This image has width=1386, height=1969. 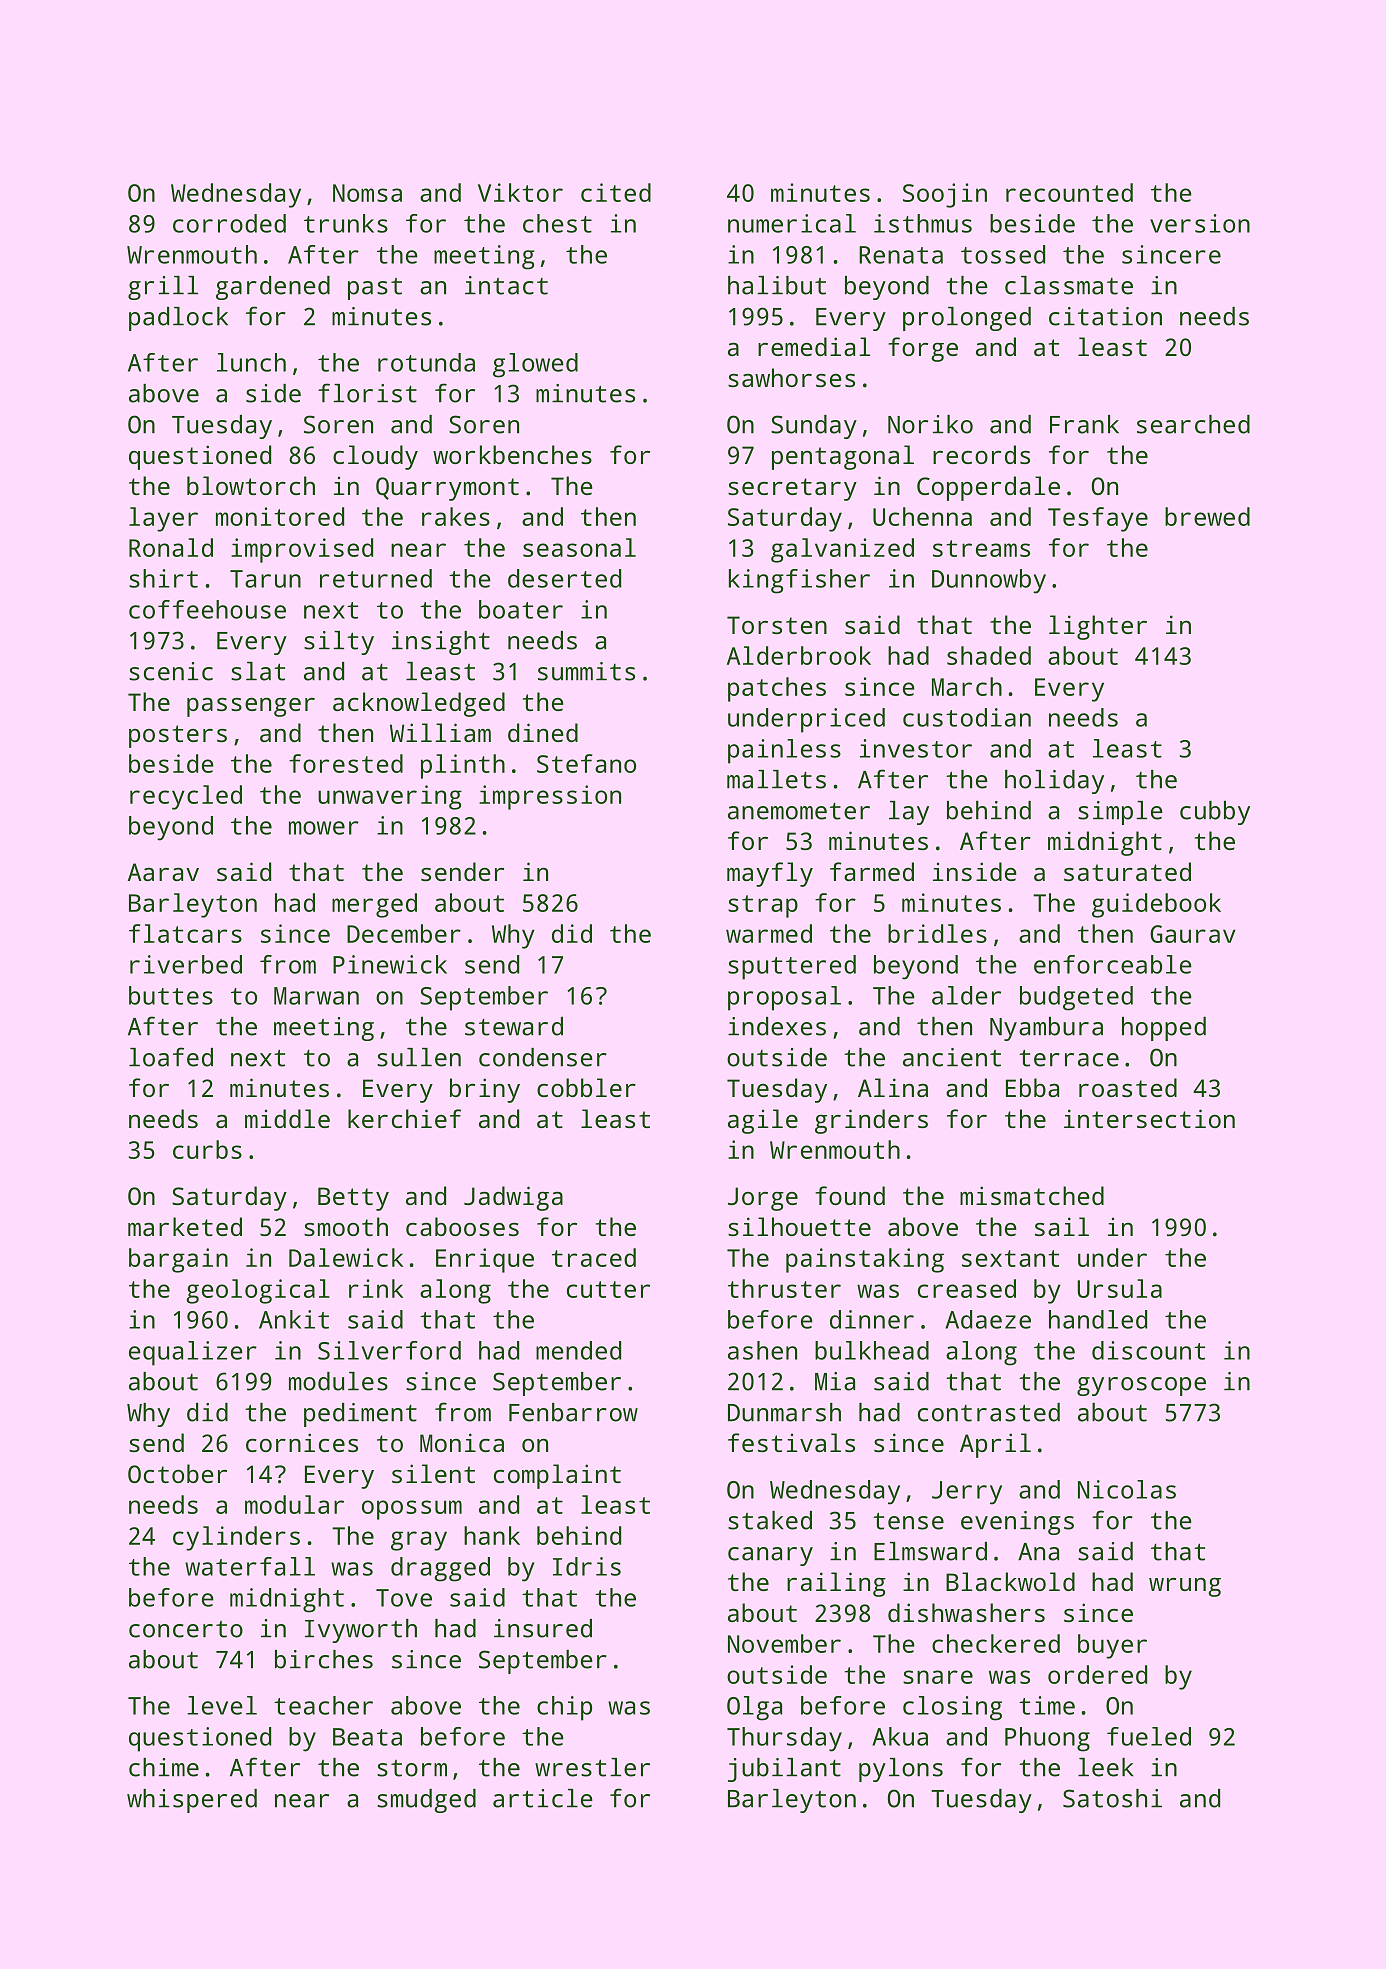 I want to click on grill, so click(x=163, y=288).
